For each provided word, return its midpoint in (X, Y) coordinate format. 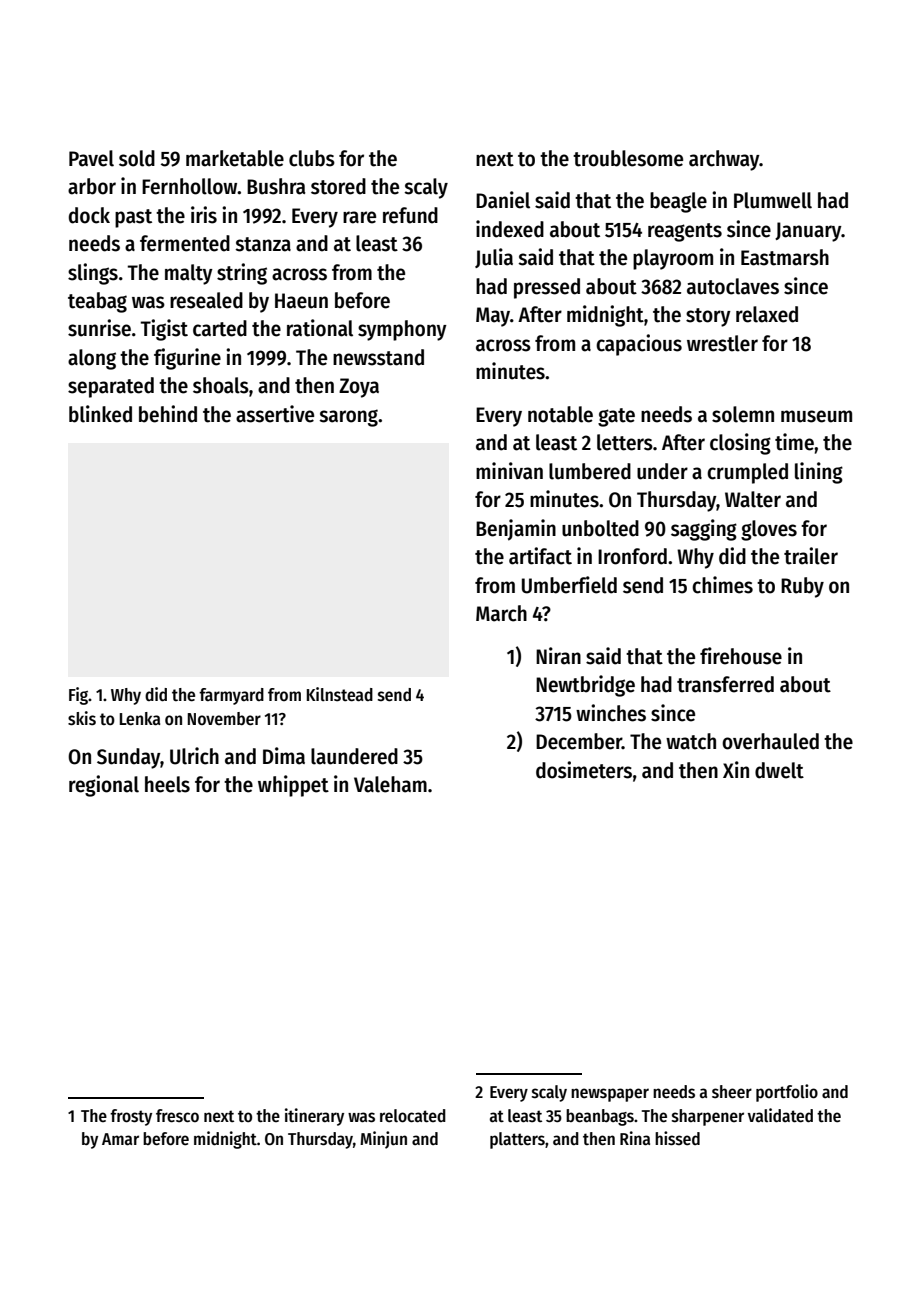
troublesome (628, 158)
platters (517, 1140)
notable (560, 414)
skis (82, 718)
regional (104, 786)
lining (819, 473)
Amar (120, 1139)
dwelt (779, 770)
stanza (263, 244)
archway (724, 160)
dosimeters (584, 770)
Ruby (802, 587)
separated (111, 387)
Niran (558, 656)
